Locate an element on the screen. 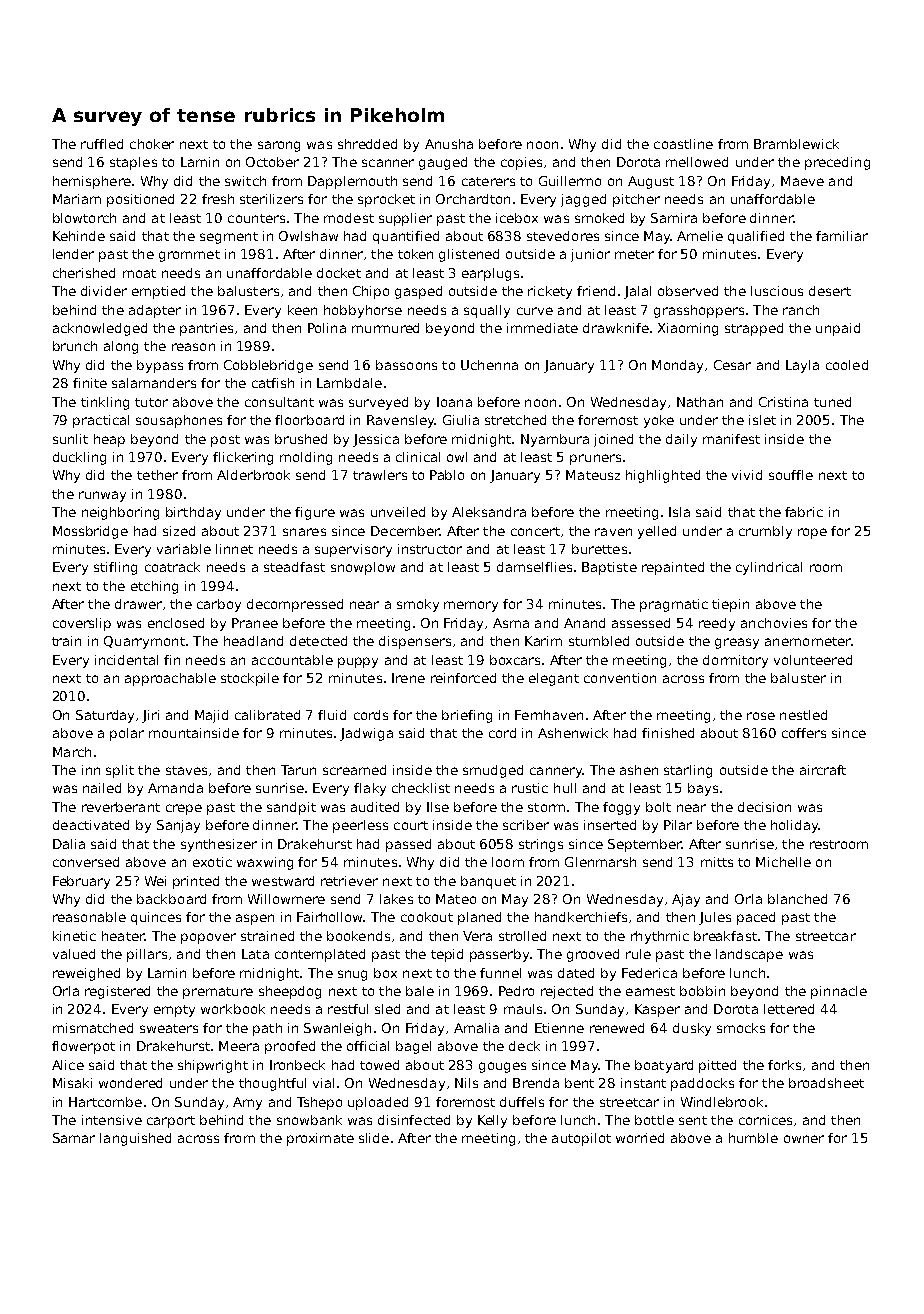  burettes is located at coordinates (599, 549).
